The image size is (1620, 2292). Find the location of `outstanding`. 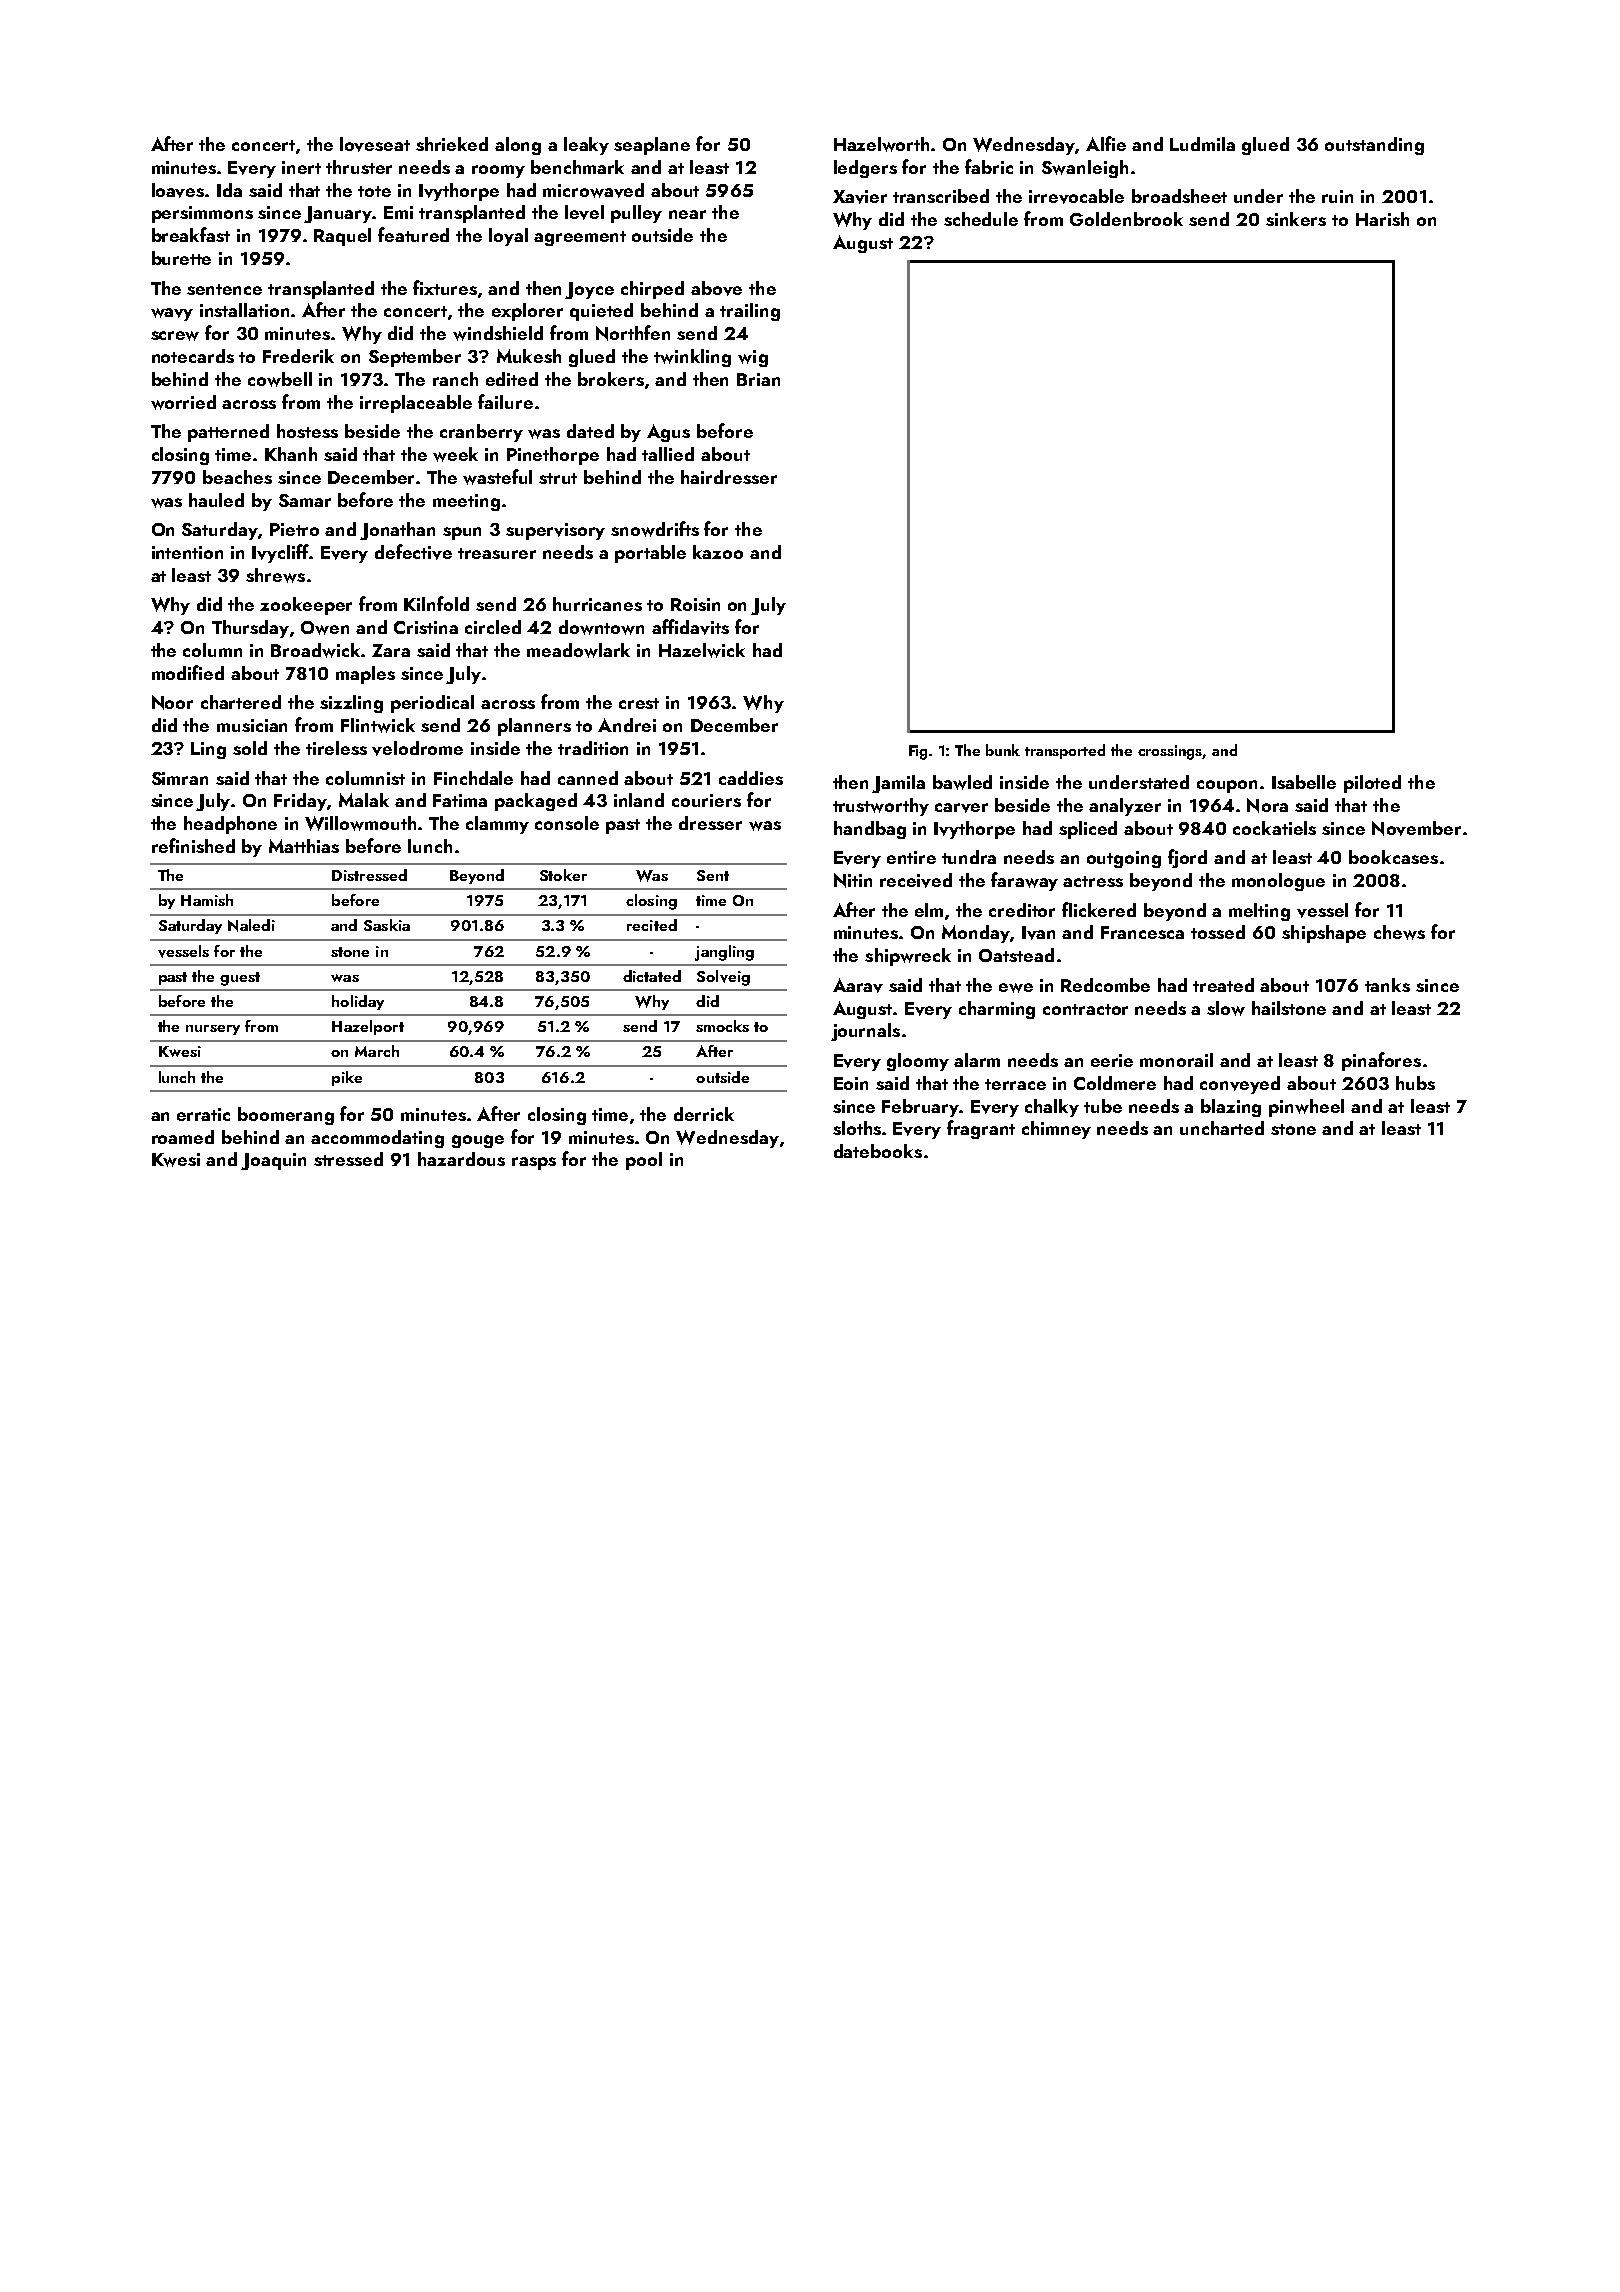

outstanding is located at coordinates (1374, 146).
